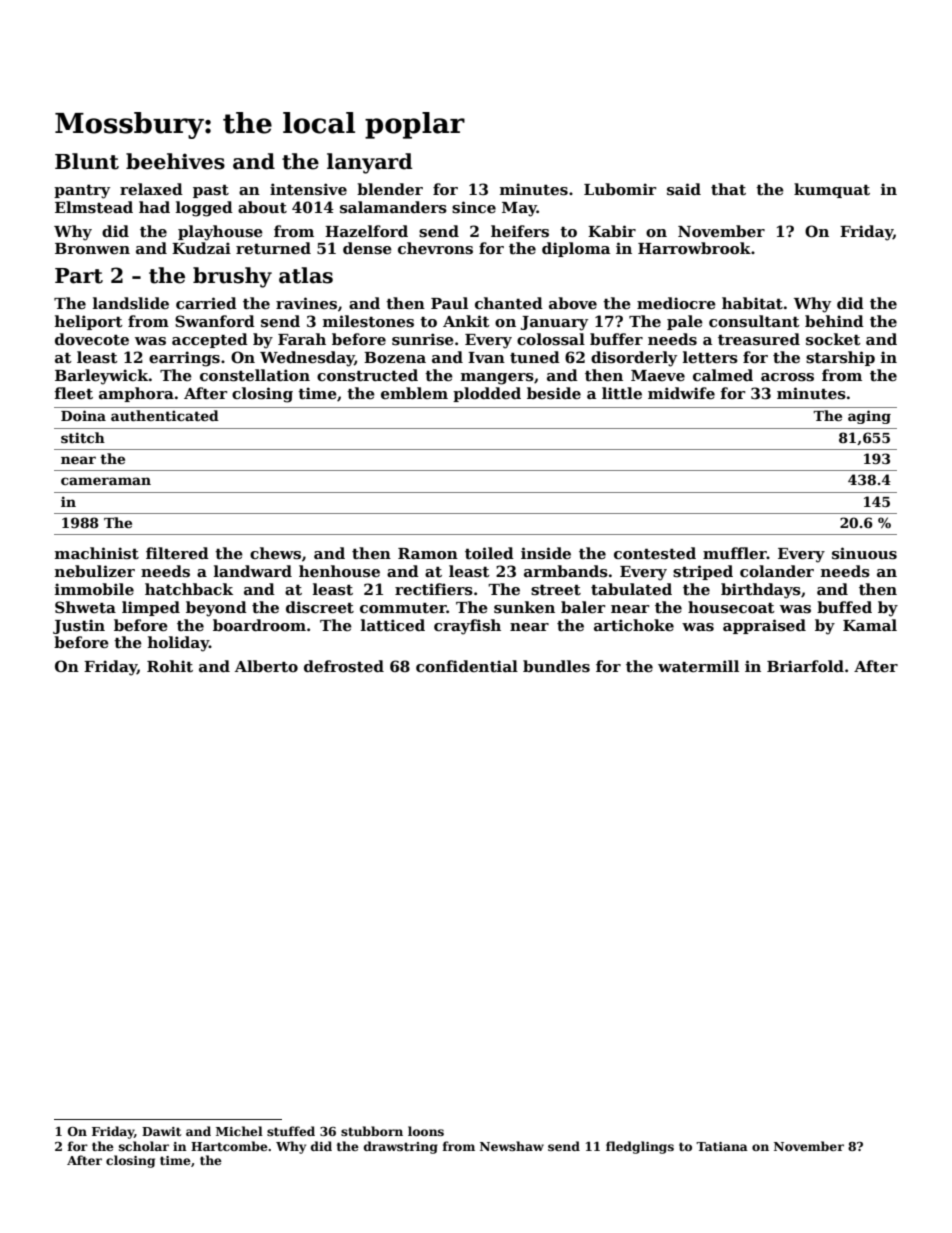  What do you see at coordinates (805, 666) in the document?
I see `Briarfold` at bounding box center [805, 666].
